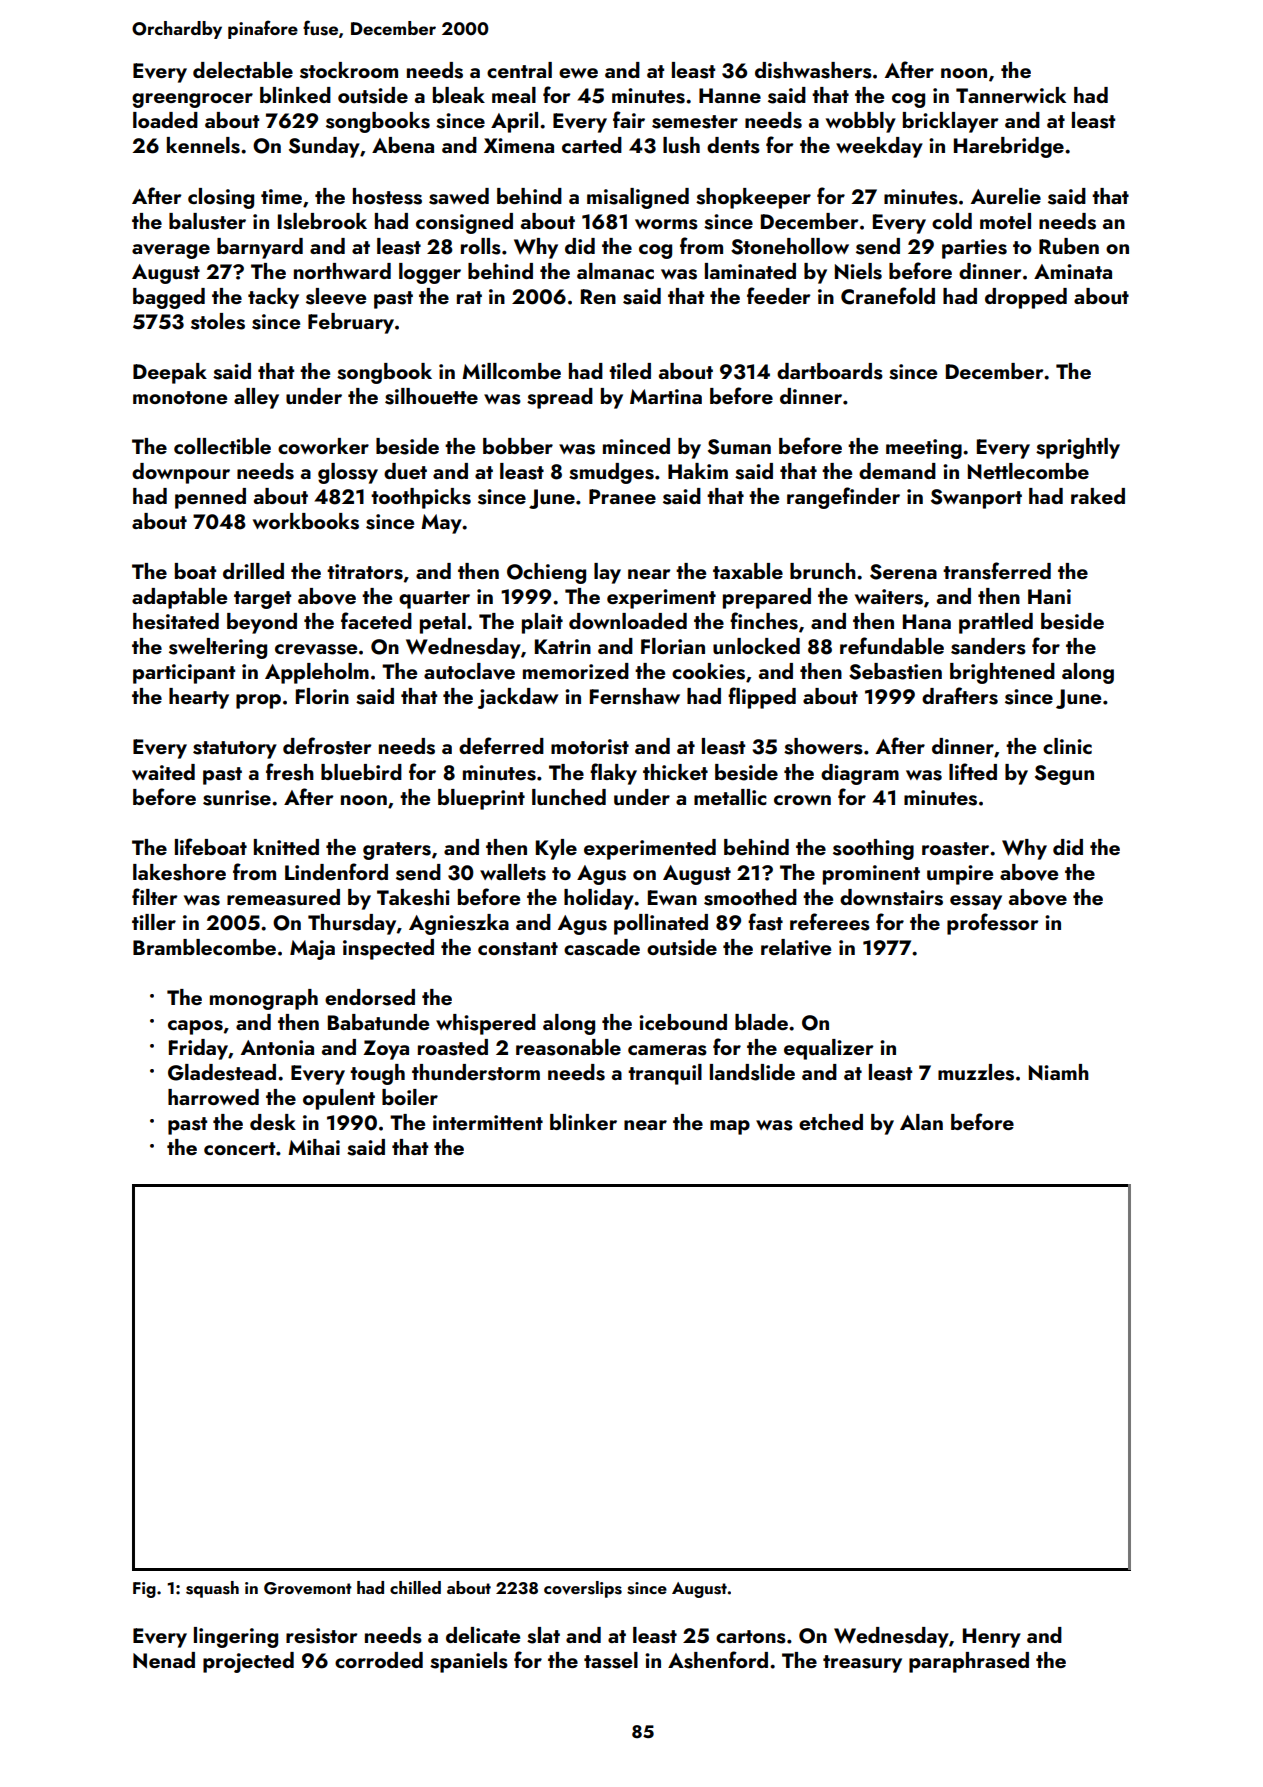 This document has height=1787, width=1263. I want to click on ewe, so click(578, 73).
